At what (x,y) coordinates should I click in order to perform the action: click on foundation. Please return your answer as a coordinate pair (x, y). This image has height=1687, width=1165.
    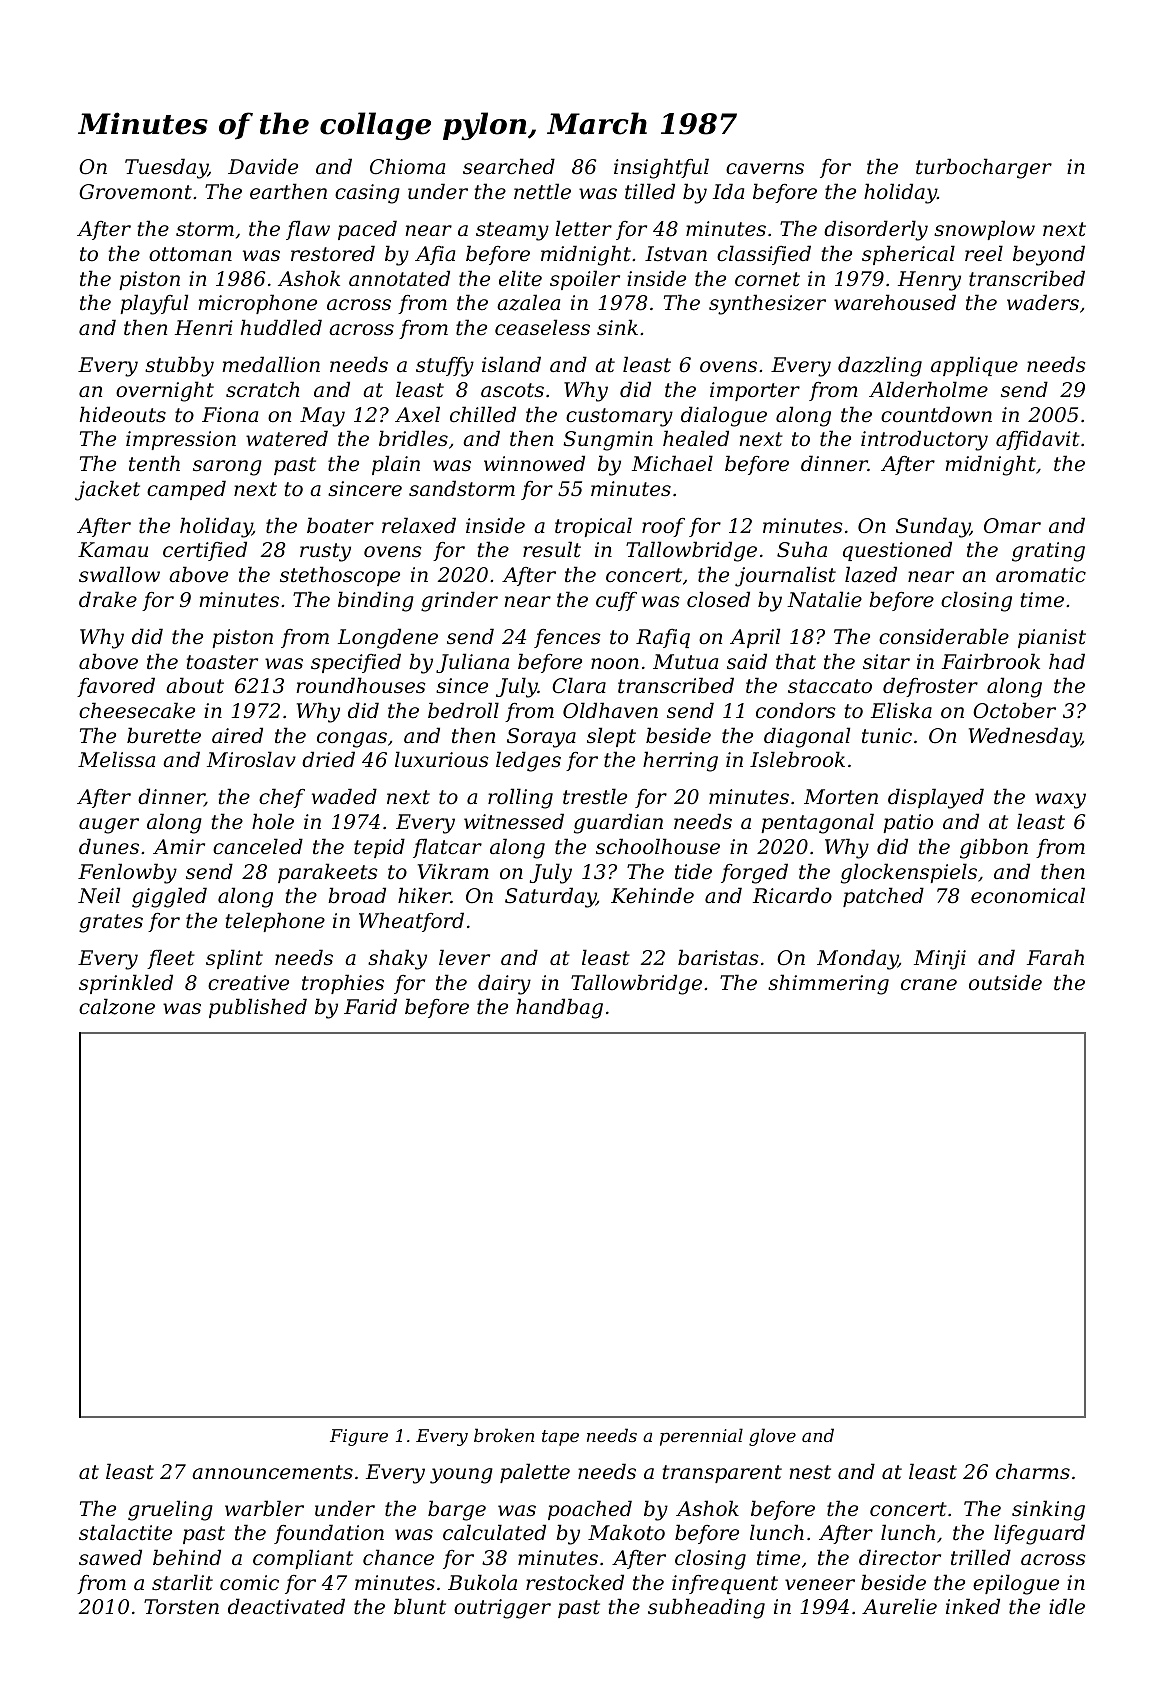
    Looking at the image, I should click on (329, 1534).
